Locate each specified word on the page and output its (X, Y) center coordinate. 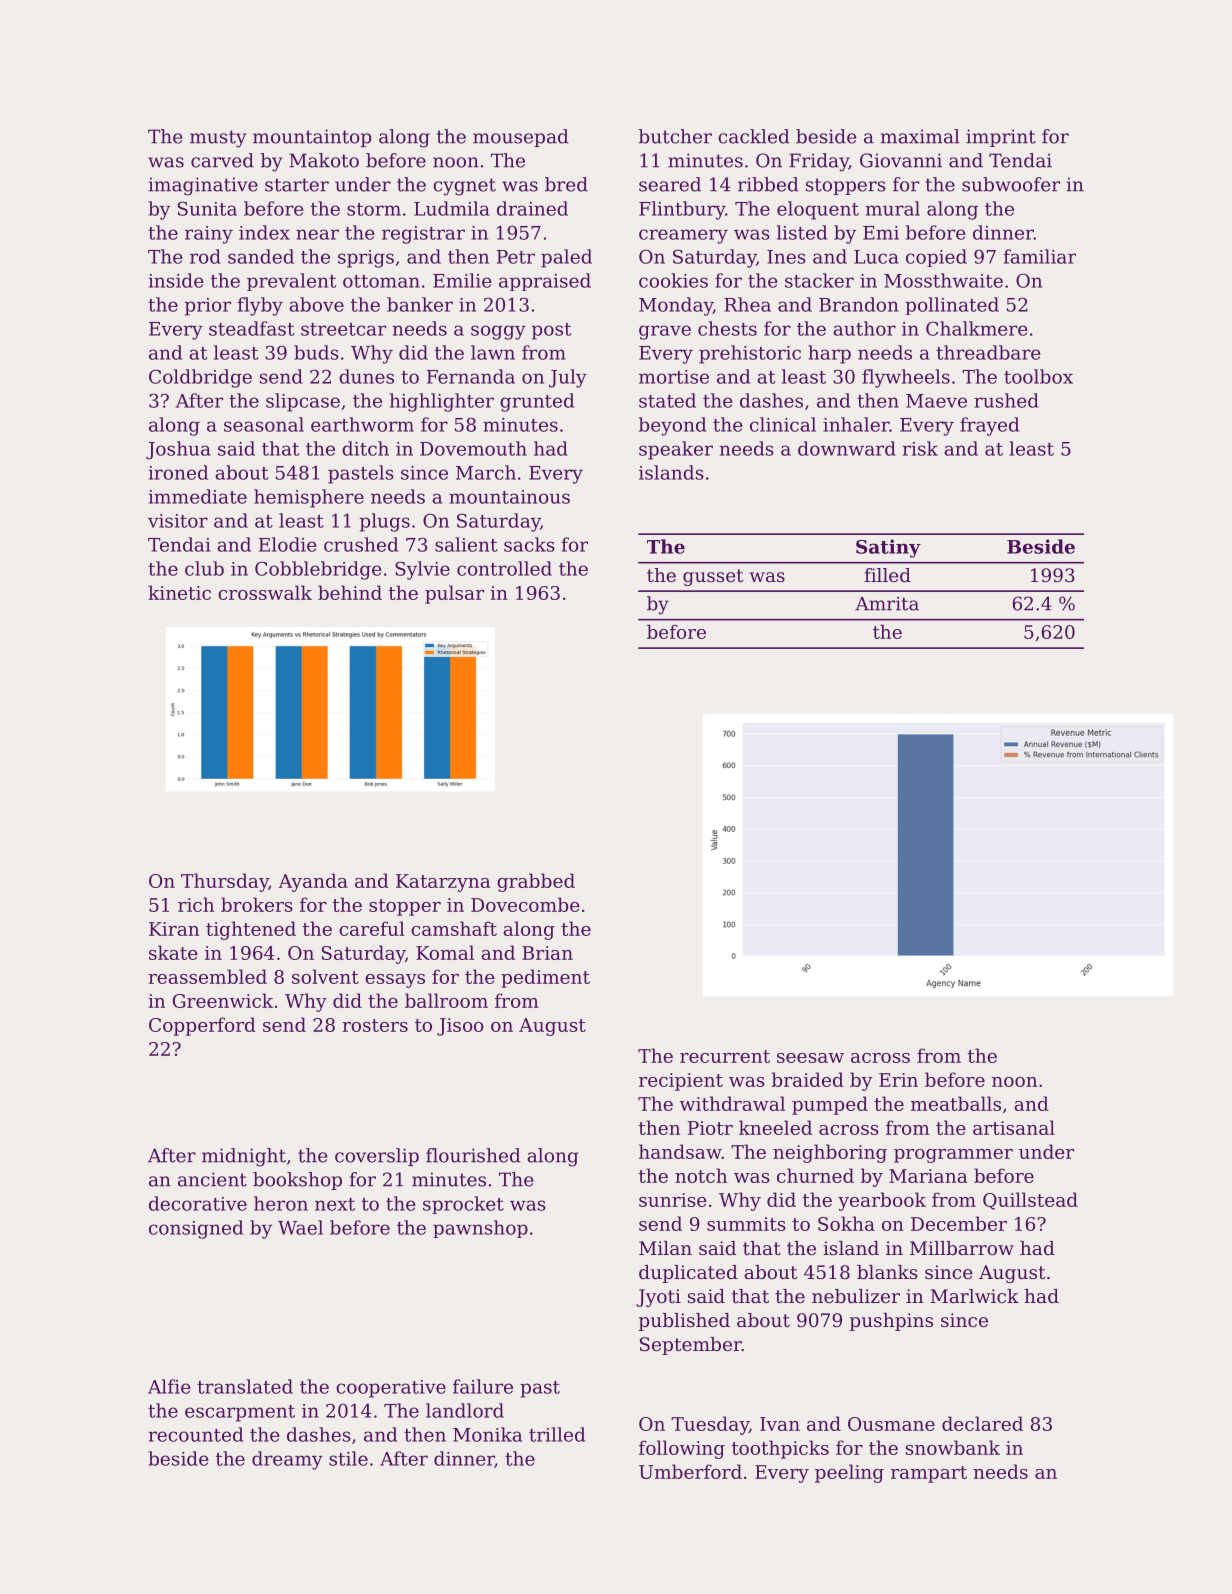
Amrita (887, 604)
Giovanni (901, 160)
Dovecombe (525, 904)
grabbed (536, 882)
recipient (681, 1082)
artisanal (1014, 1127)
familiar (1039, 256)
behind (350, 592)
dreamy (287, 1460)
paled (566, 258)
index (264, 232)
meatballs (956, 1103)
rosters (375, 1025)
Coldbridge (200, 378)
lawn (493, 352)
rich (196, 904)
